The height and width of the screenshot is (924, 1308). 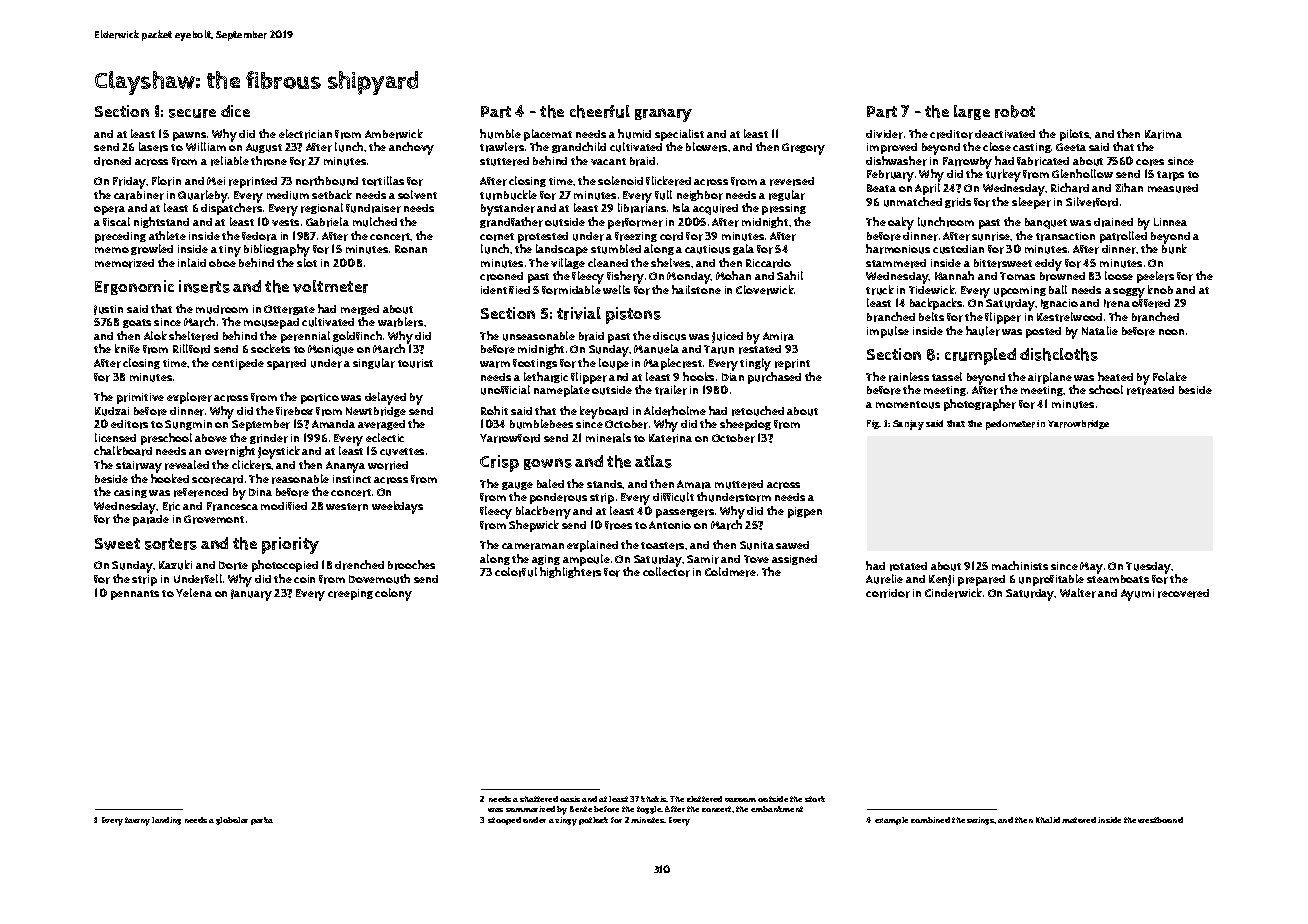 What do you see at coordinates (653, 461) in the screenshot?
I see `atlas` at bounding box center [653, 461].
